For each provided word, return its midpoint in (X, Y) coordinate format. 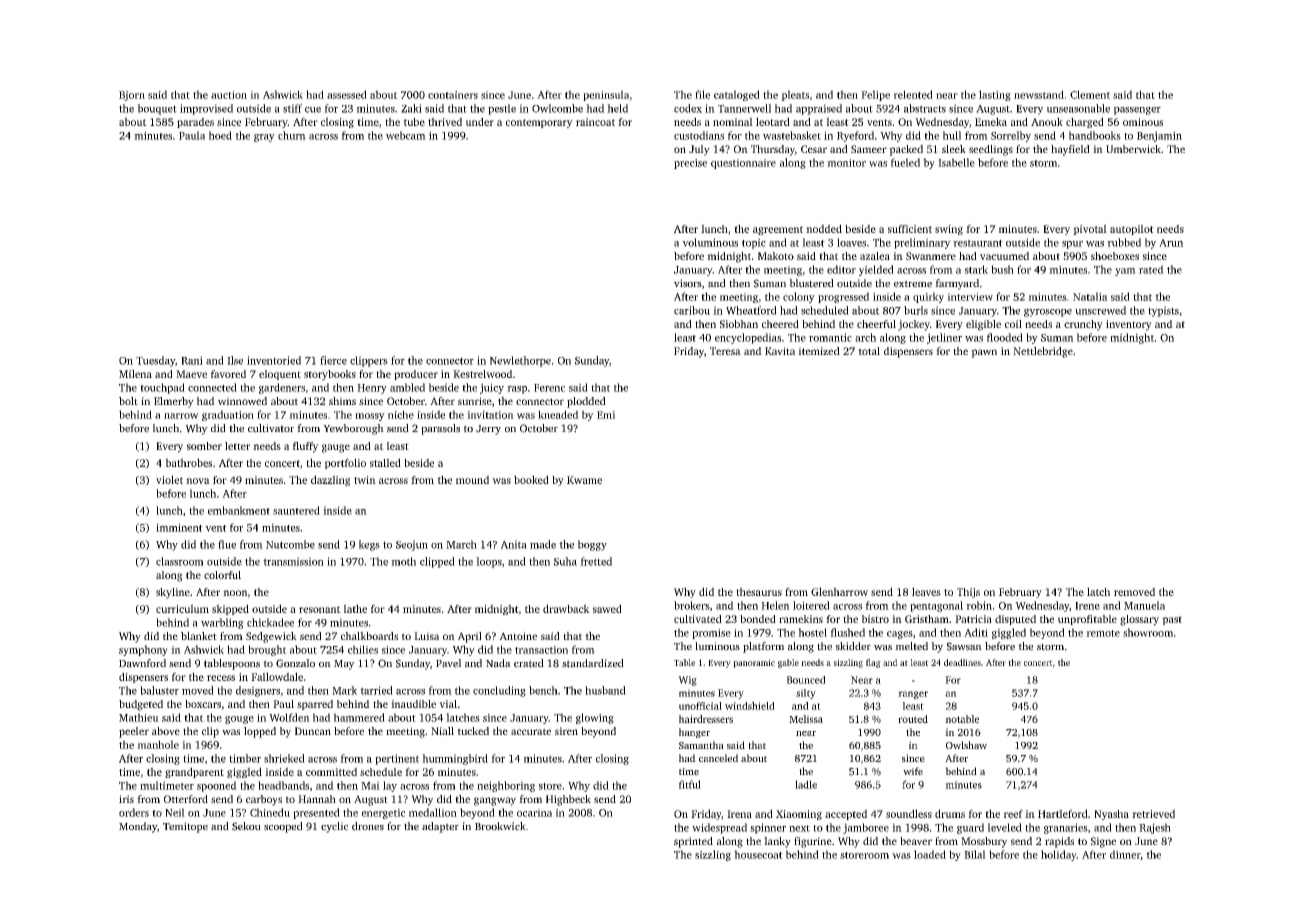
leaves (926, 591)
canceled (718, 758)
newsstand (1039, 94)
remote (1103, 633)
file (702, 94)
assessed (347, 94)
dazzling (331, 480)
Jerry (488, 430)
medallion (433, 812)
